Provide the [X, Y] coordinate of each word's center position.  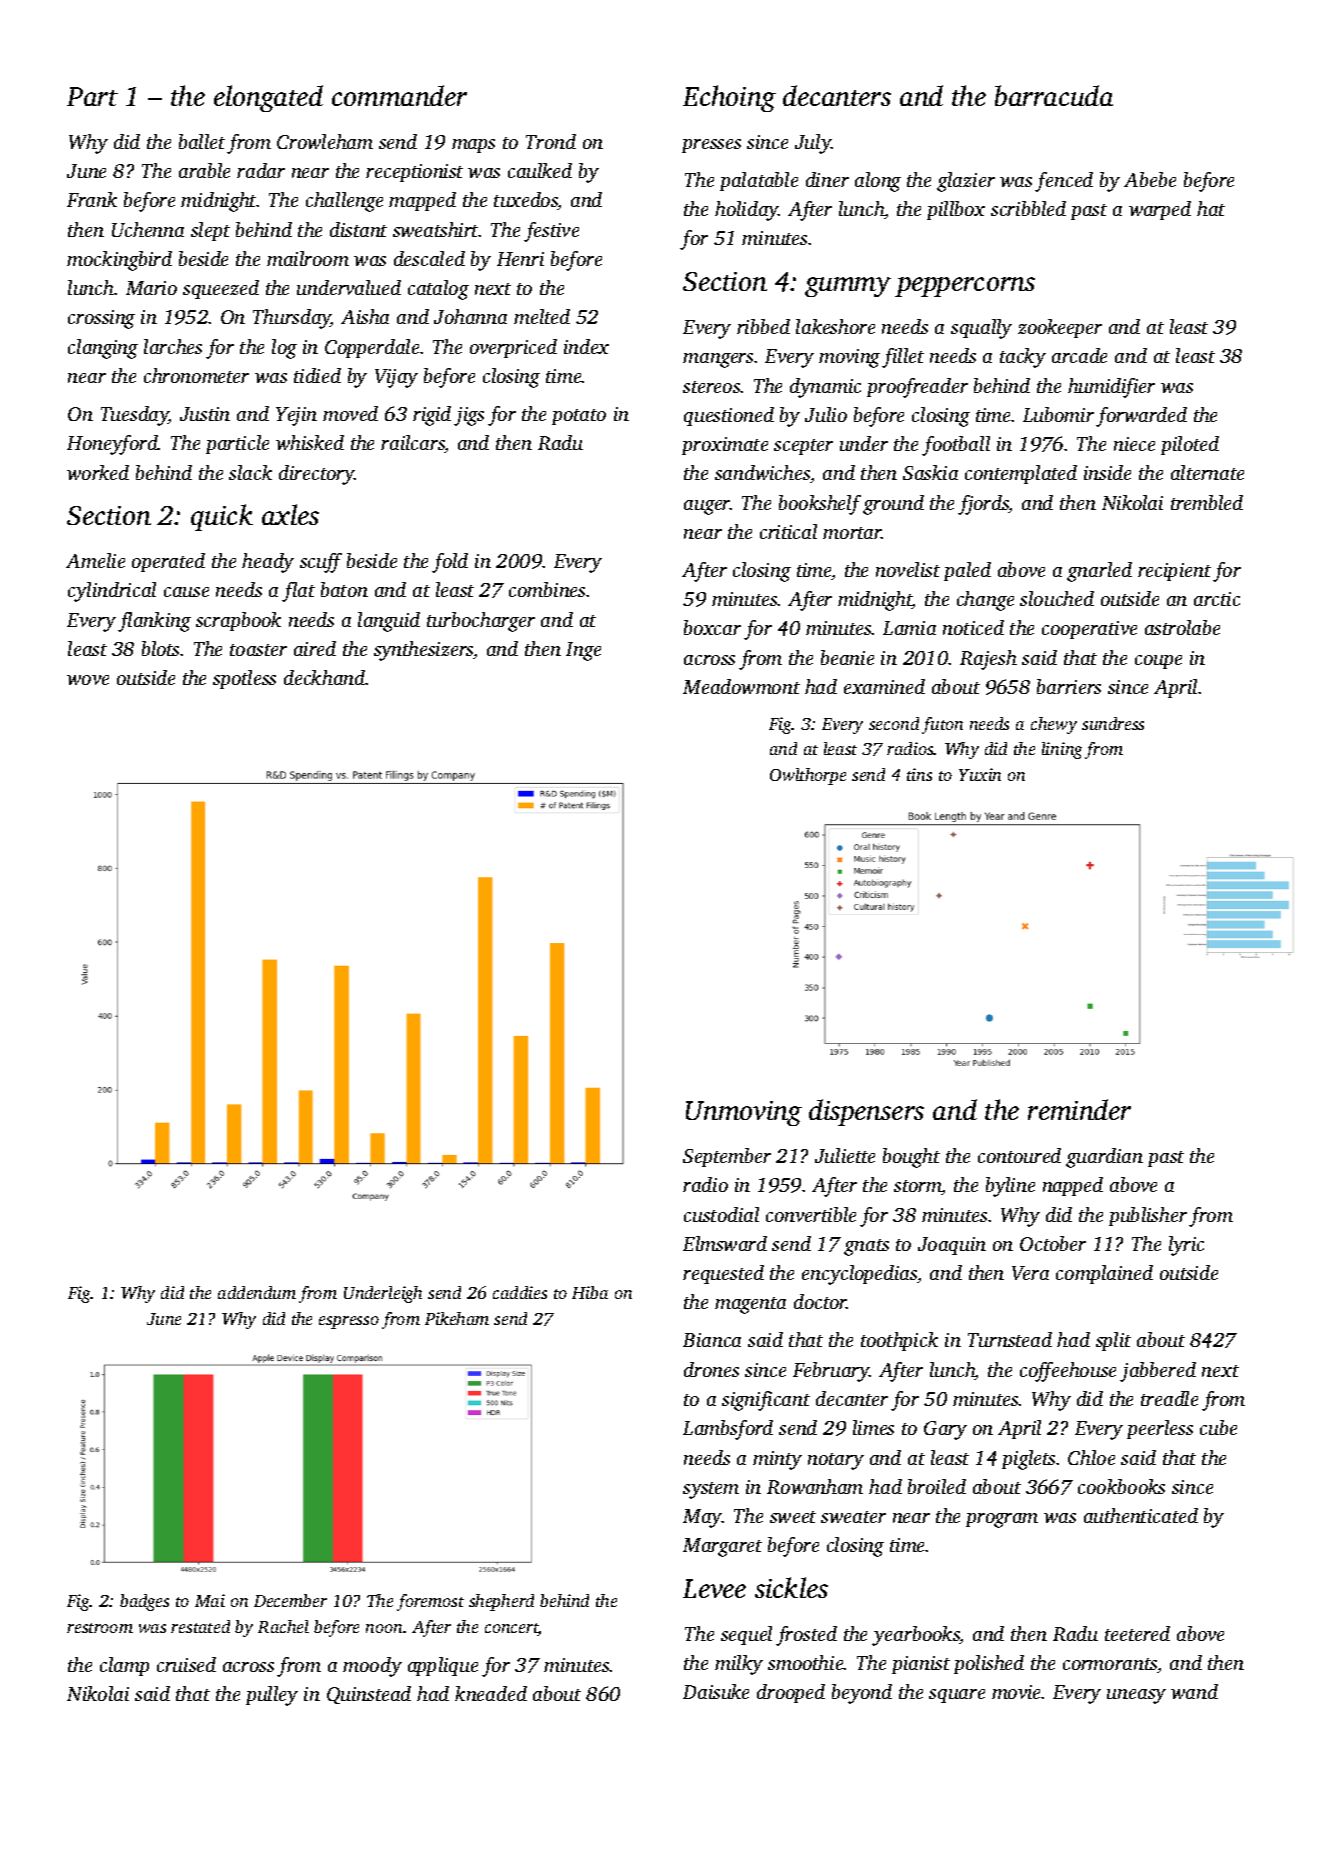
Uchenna [148, 229]
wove [88, 680]
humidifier [1111, 388]
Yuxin [980, 774]
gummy [848, 287]
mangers [718, 360]
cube [1218, 1427]
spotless [244, 679]
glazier [966, 182]
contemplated [1021, 474]
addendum [257, 1292]
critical [788, 531]
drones [711, 1369]
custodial [721, 1214]
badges [144, 1602]
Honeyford [112, 445]
